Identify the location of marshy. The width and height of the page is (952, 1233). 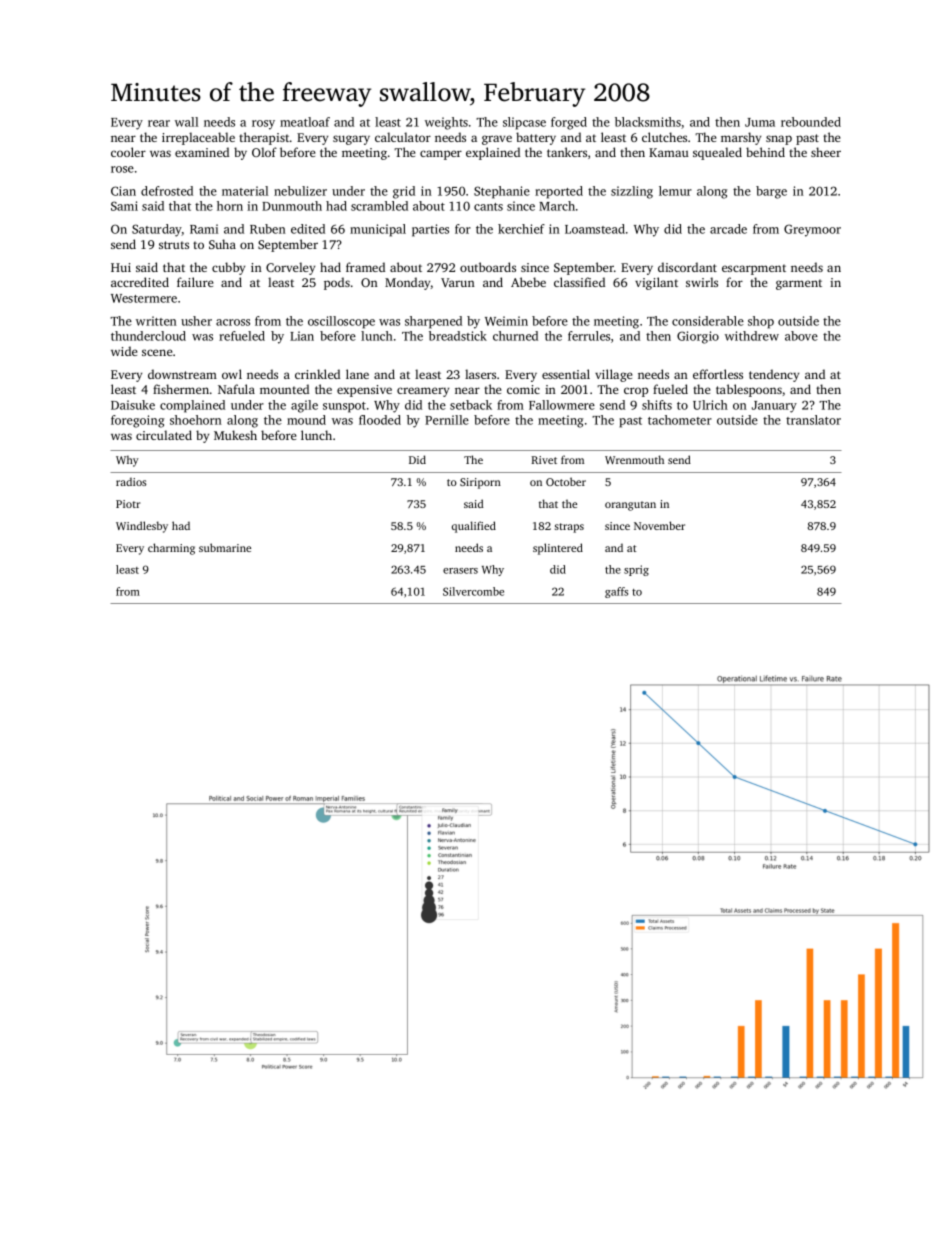
(741, 138).
